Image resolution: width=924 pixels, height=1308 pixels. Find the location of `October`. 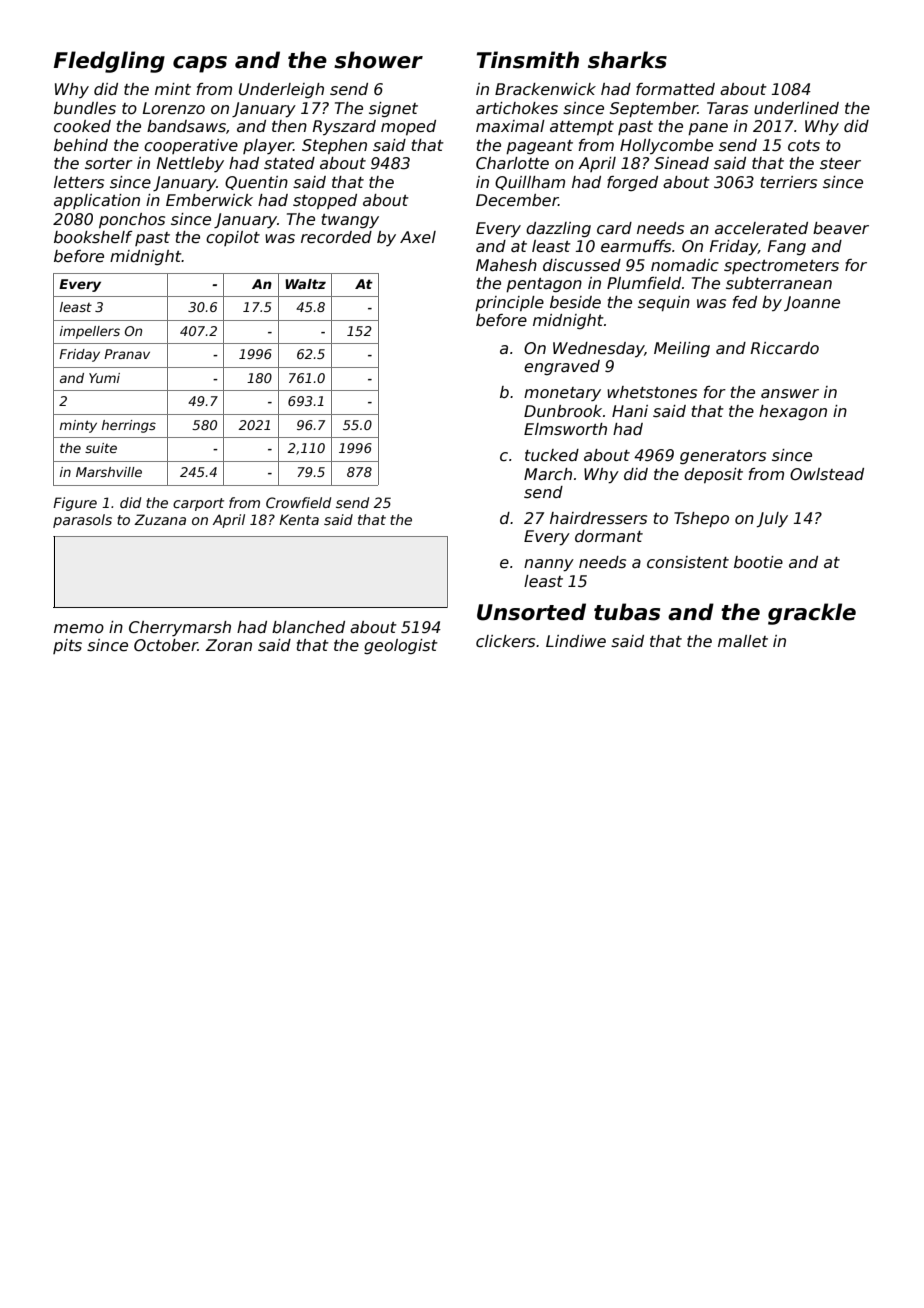

October is located at coordinates (166, 645).
